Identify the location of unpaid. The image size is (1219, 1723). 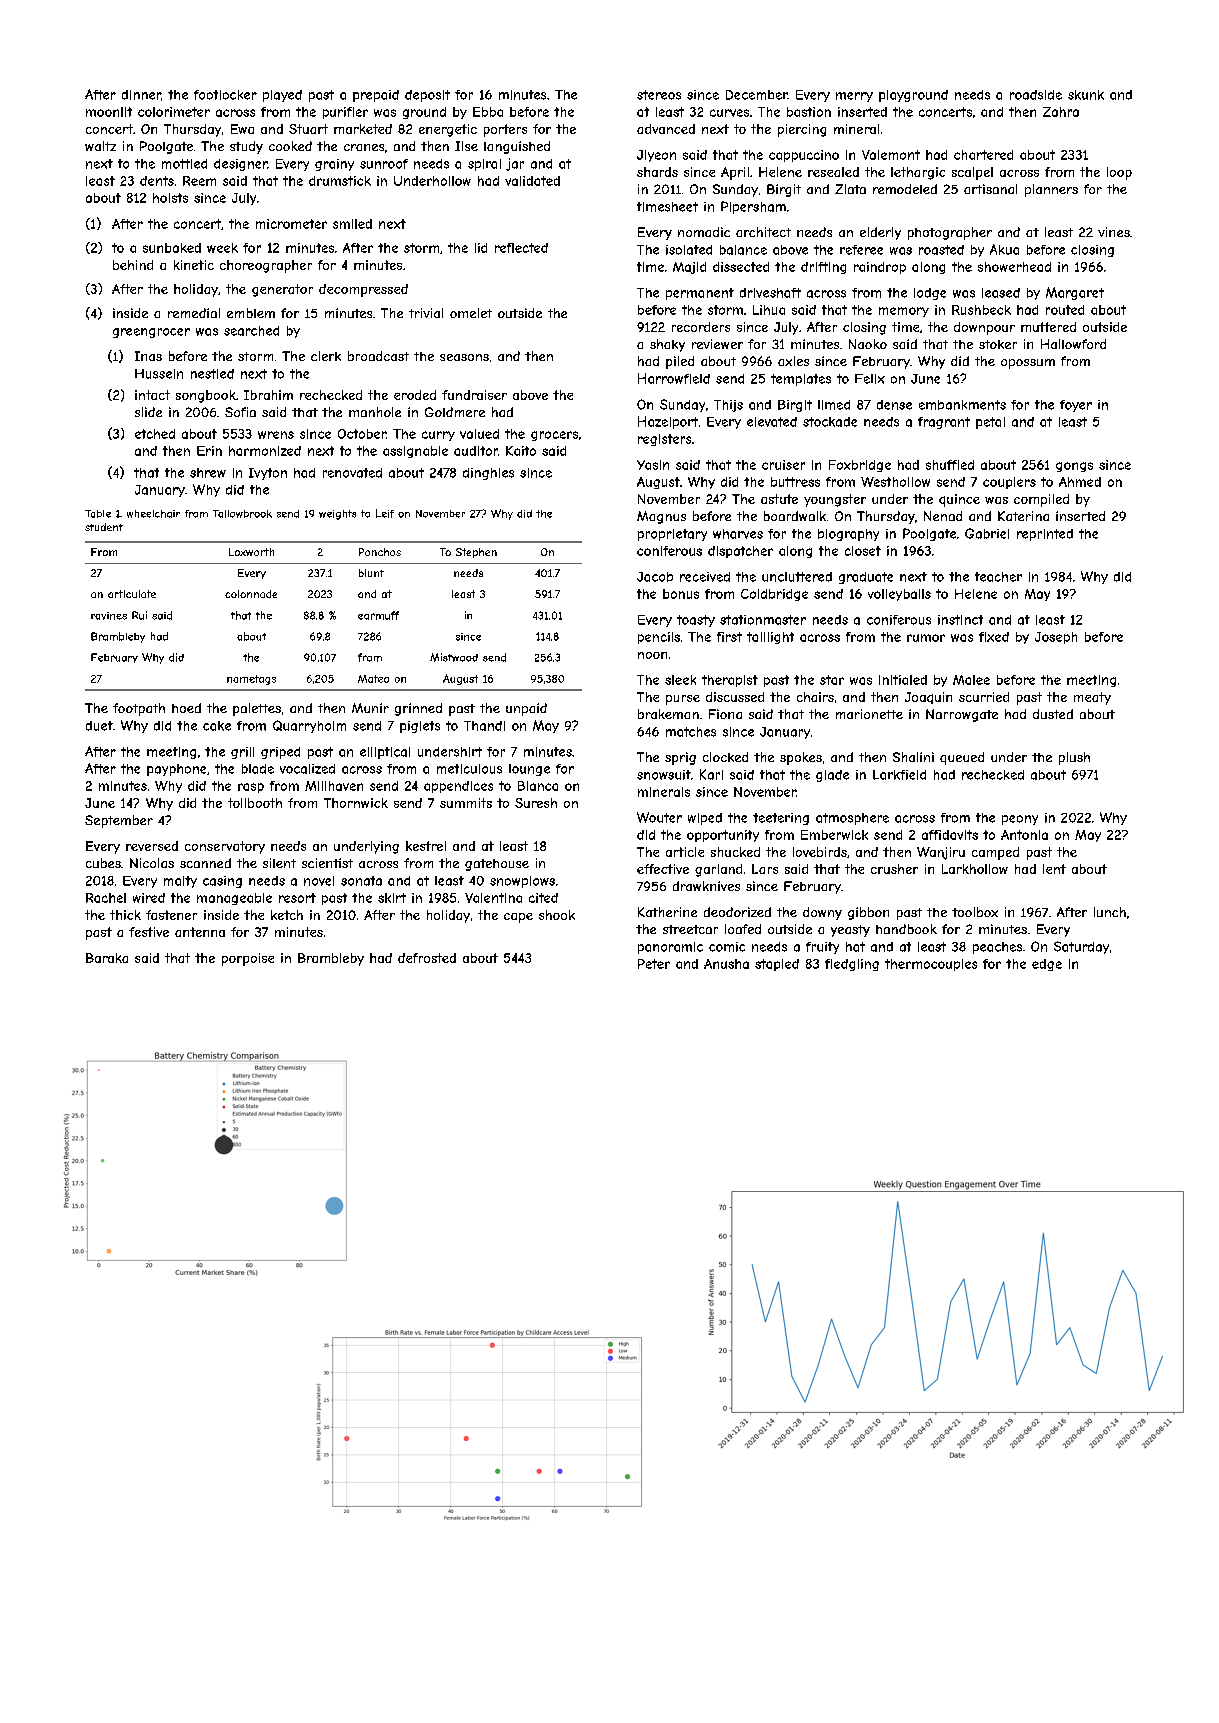
(526, 709).
